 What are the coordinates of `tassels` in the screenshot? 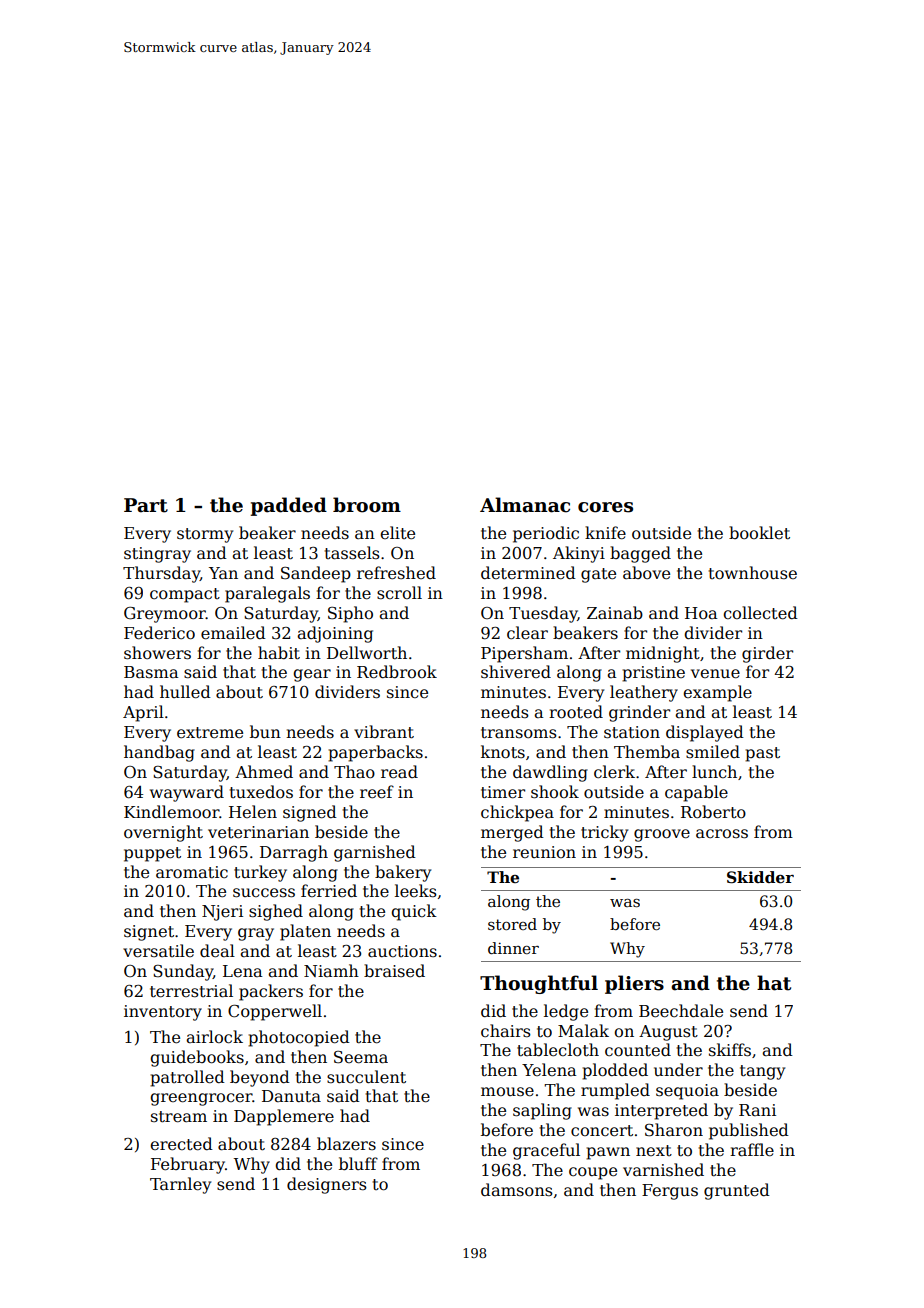 It's located at (352, 553).
